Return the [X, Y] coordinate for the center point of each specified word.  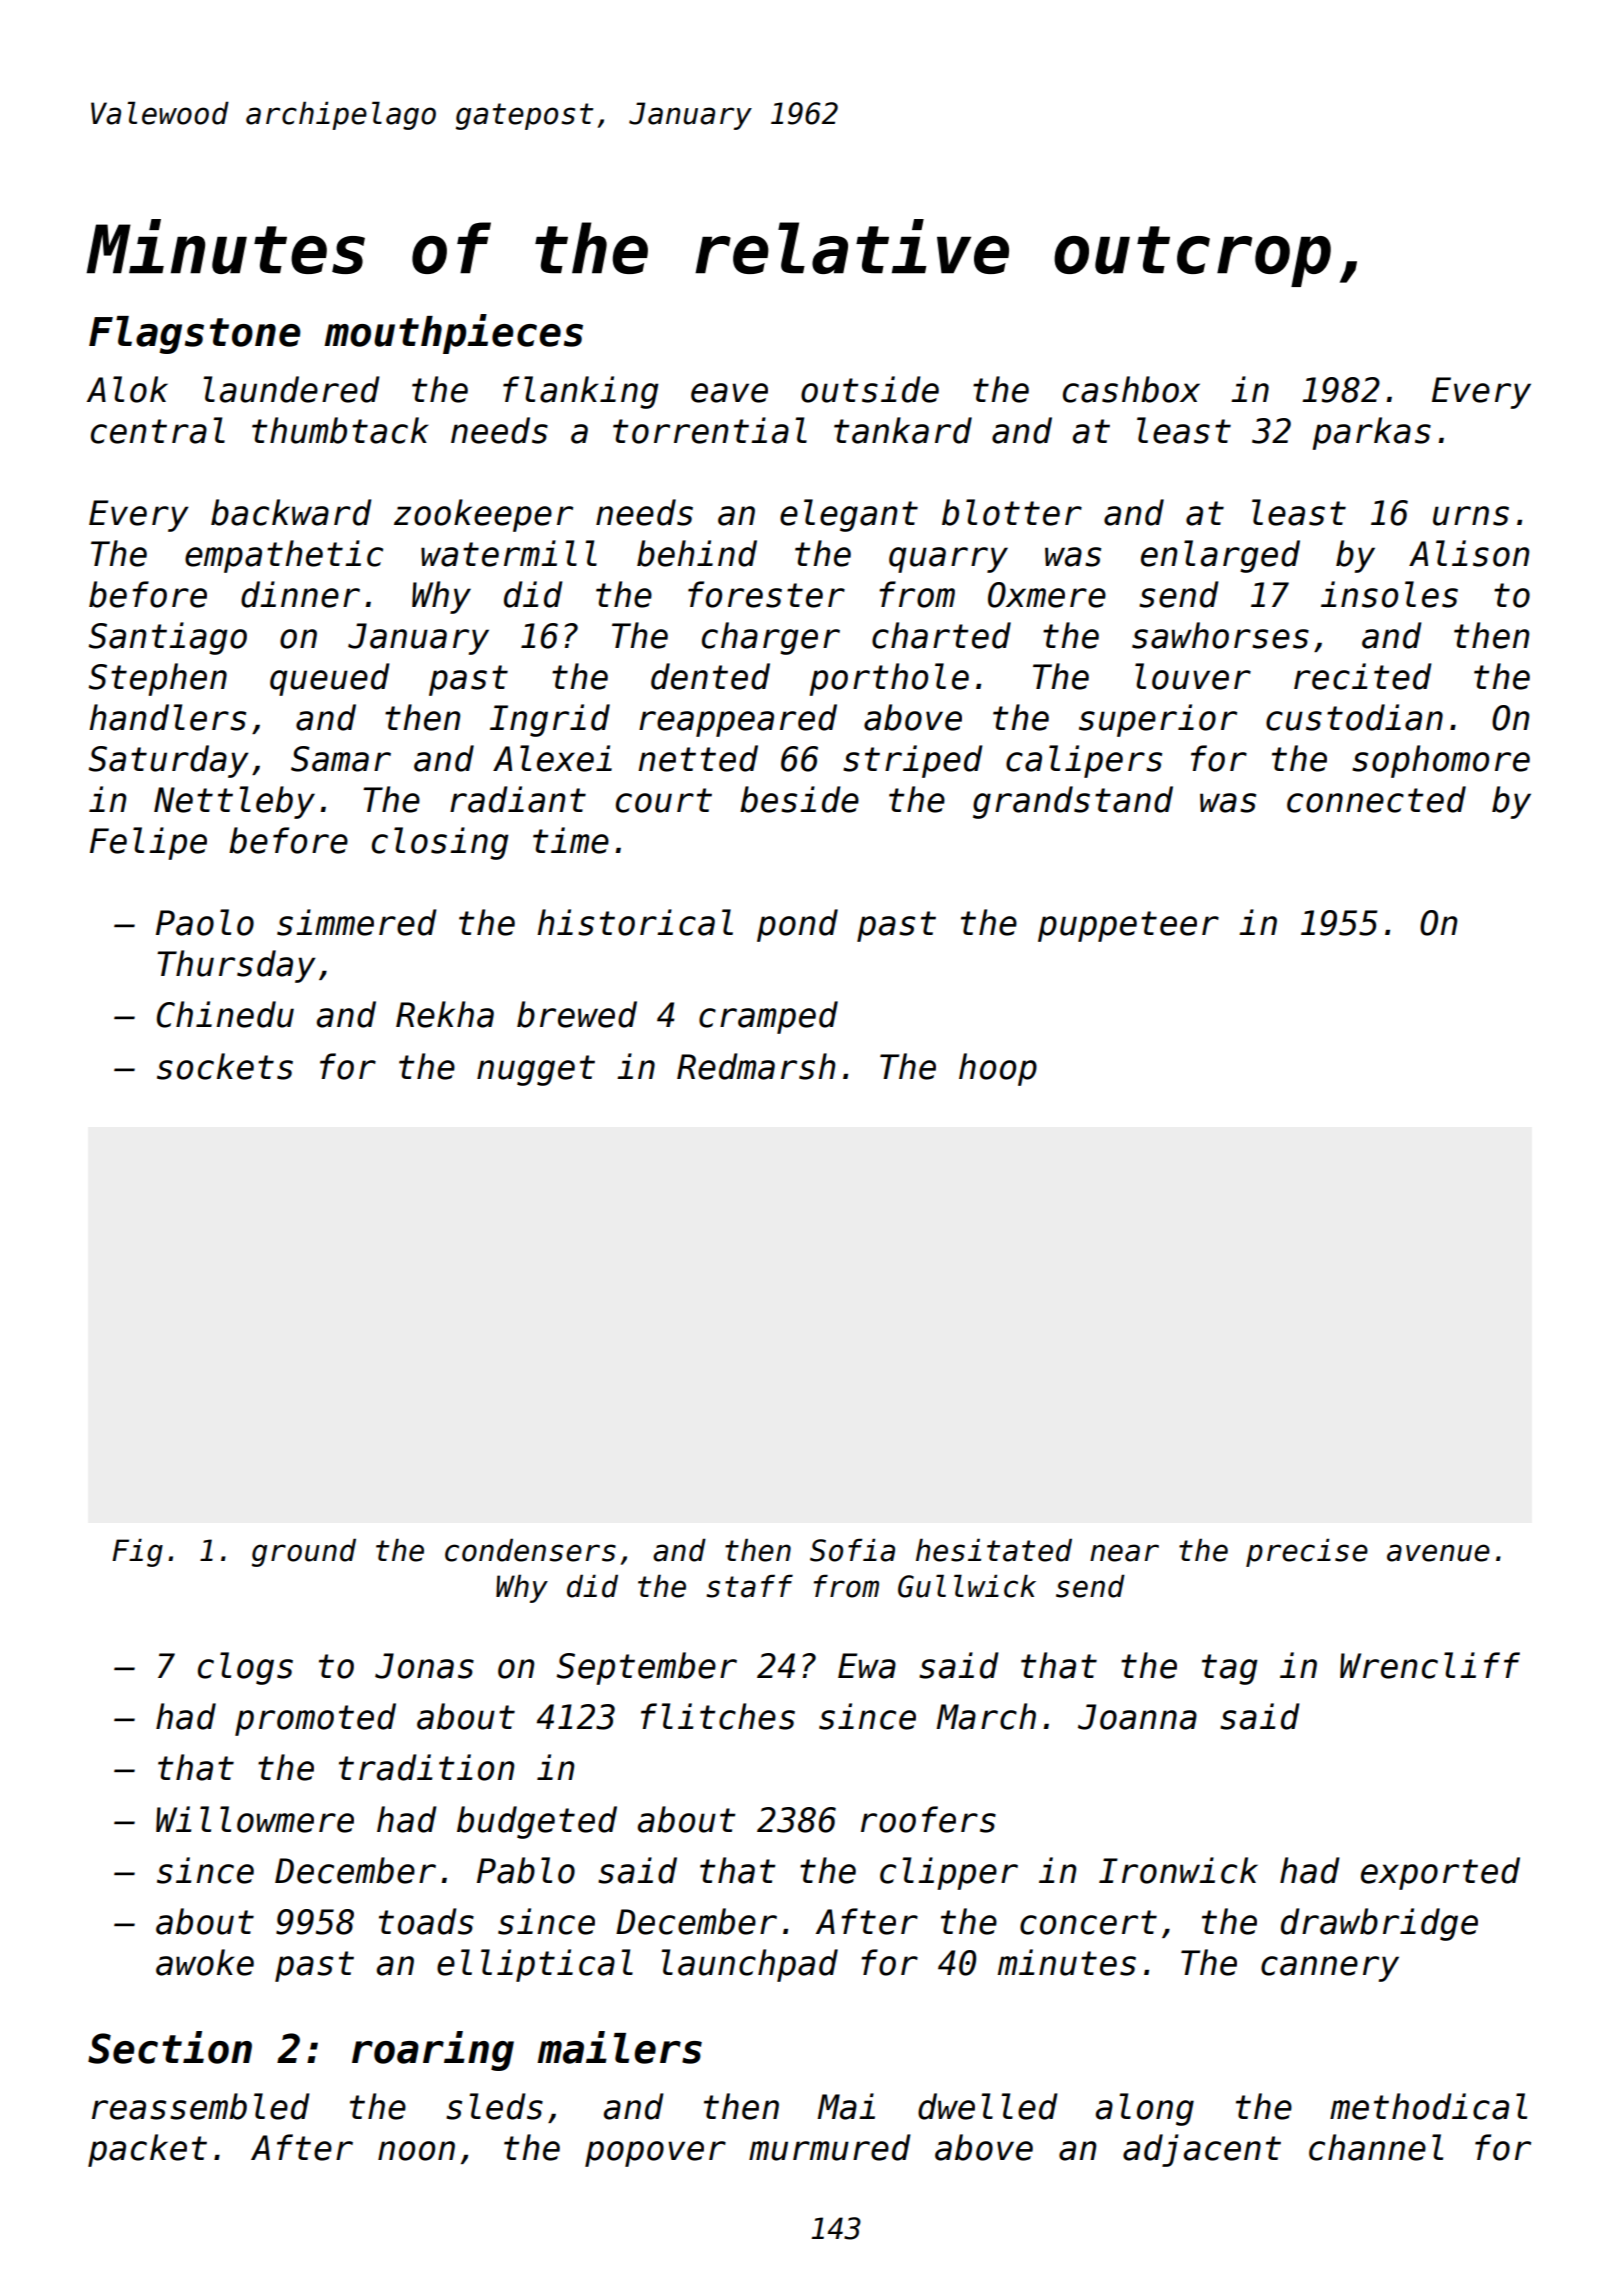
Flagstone [195, 335]
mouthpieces [453, 334]
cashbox [1131, 389]
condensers [530, 1550]
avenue [1438, 1553]
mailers [619, 2047]
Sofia [852, 1550]
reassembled [201, 2106]
